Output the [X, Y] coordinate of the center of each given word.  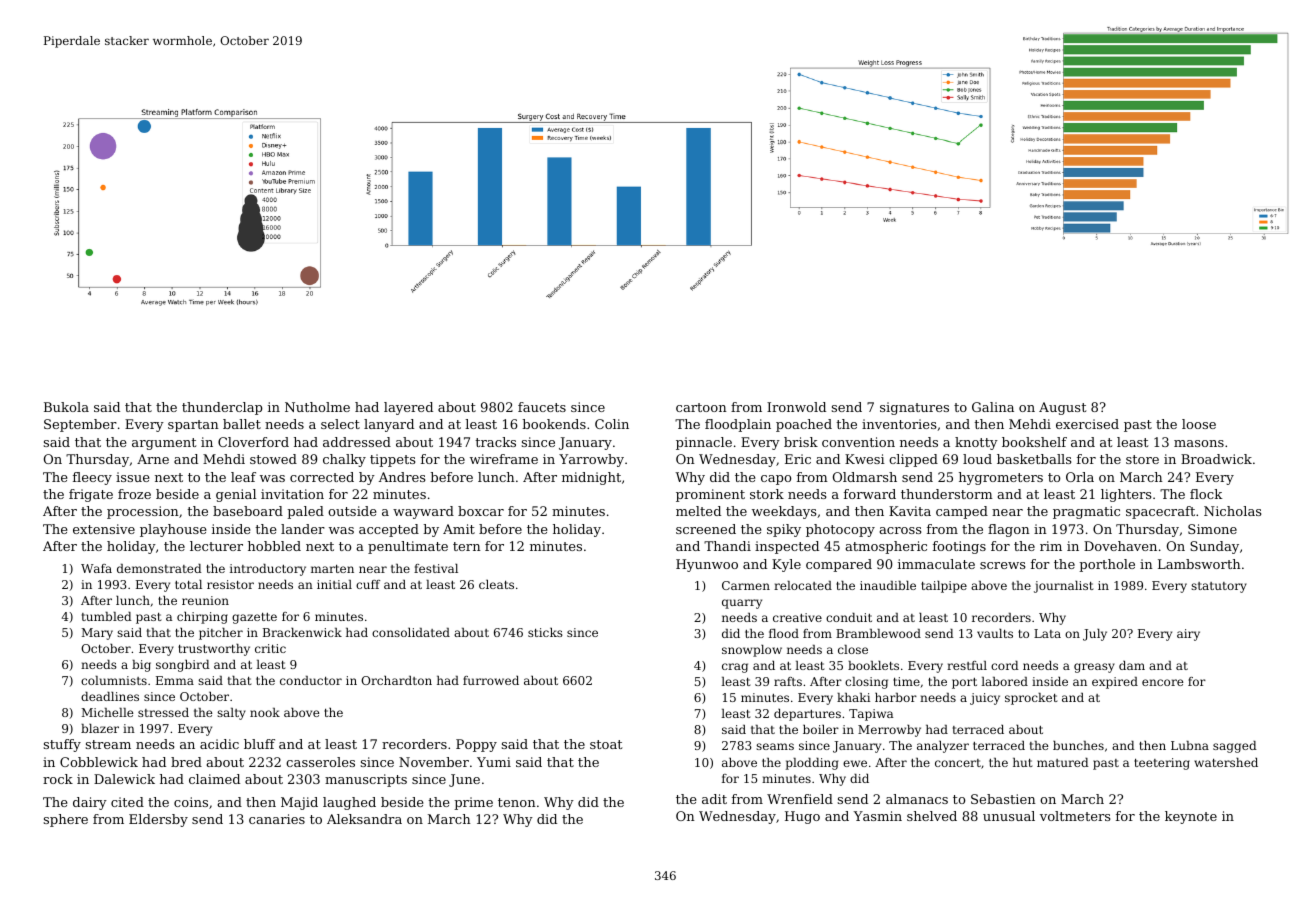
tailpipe [944, 587]
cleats [496, 584]
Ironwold [796, 407]
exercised [1087, 424]
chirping [202, 618]
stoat [606, 744]
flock [1206, 494]
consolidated [411, 632]
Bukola [66, 407]
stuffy [62, 745]
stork [767, 494]
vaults [995, 633]
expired [1115, 683]
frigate [91, 495]
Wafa [96, 568]
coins [191, 802]
